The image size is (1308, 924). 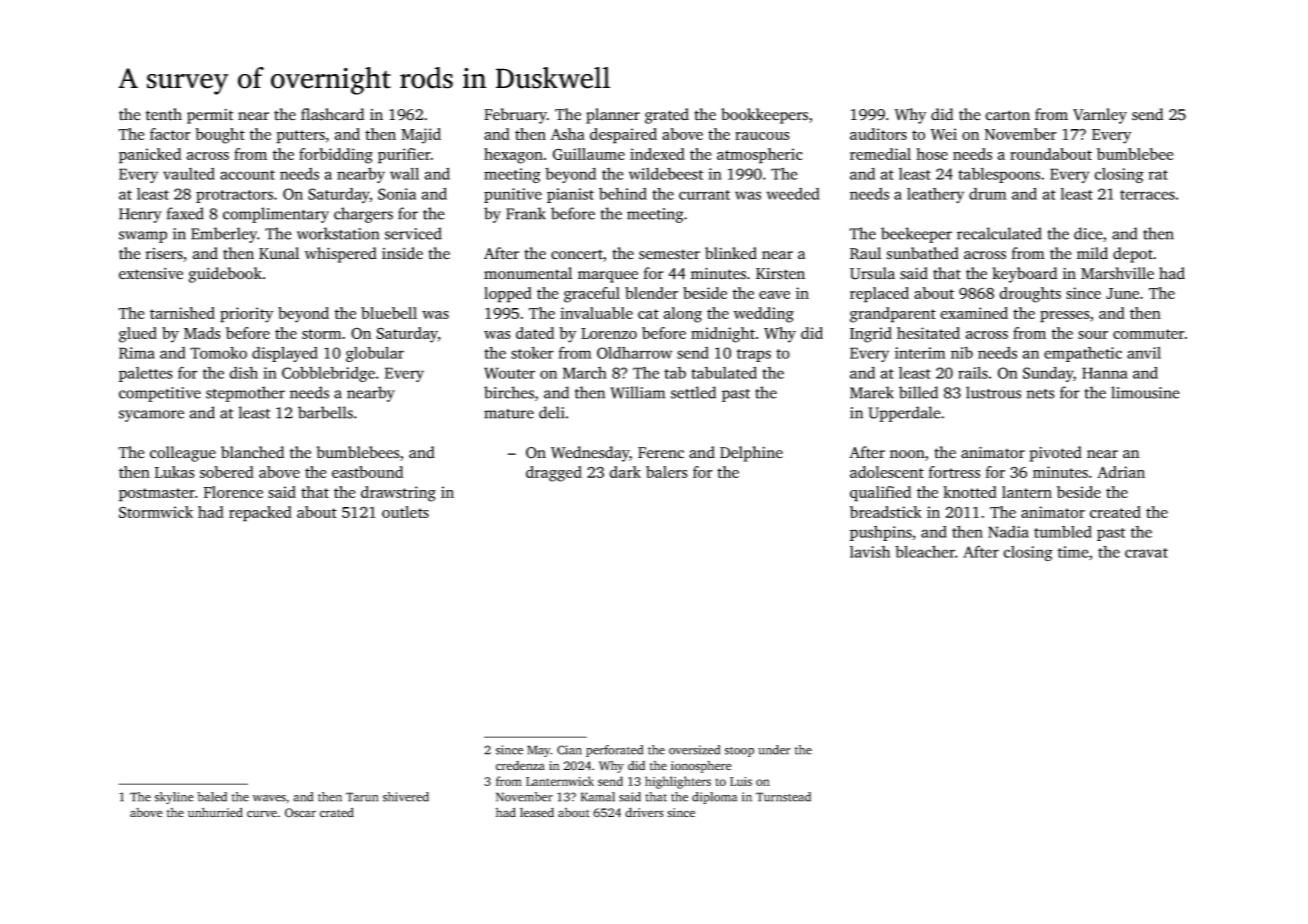 What do you see at coordinates (164, 114) in the screenshot?
I see `tenth` at bounding box center [164, 114].
